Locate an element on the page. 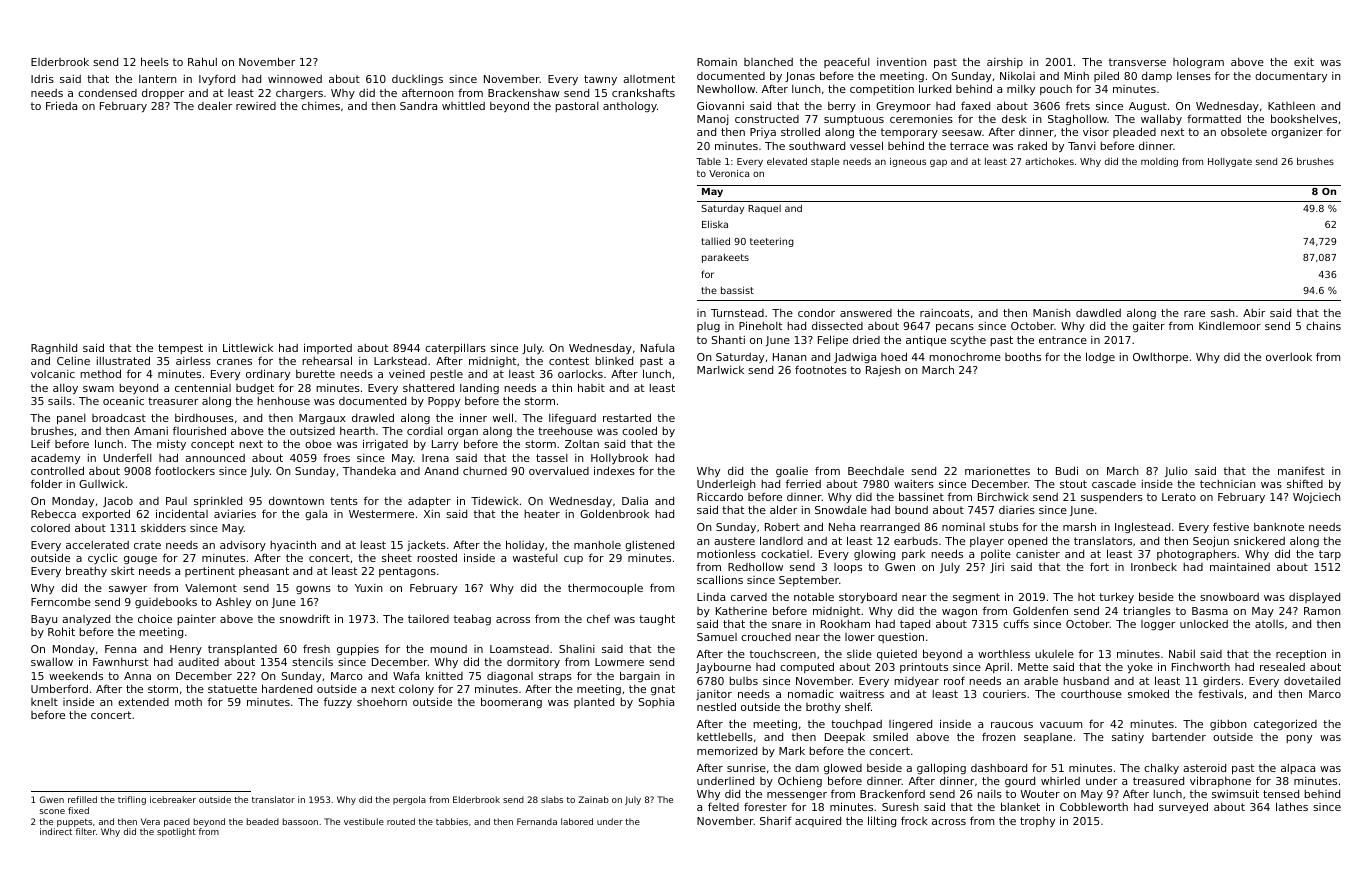 This image has height=887, width=1372. imported is located at coordinates (328, 348).
